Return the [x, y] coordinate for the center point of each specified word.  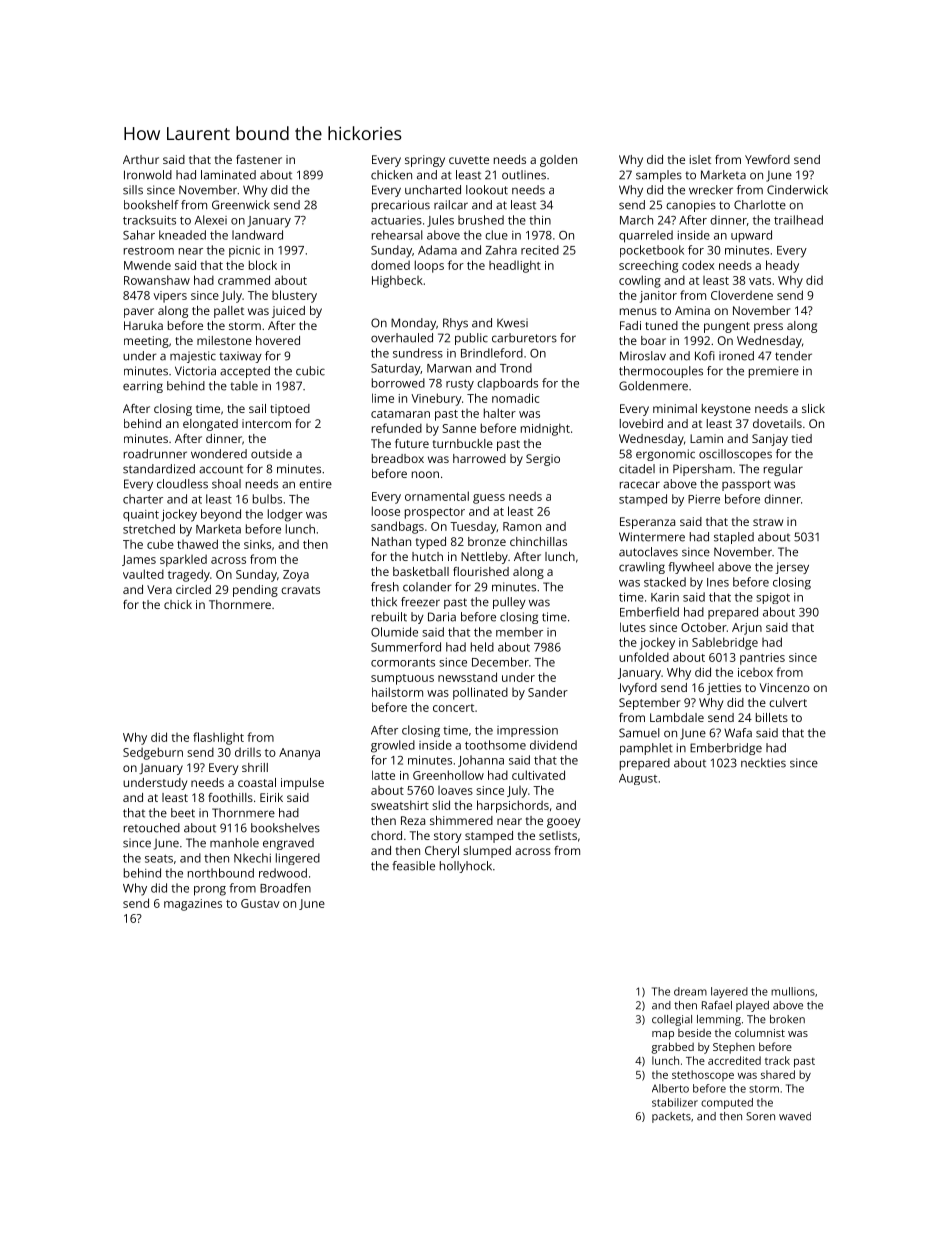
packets [671, 1117]
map [663, 1035]
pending [255, 591]
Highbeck [397, 281]
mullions [793, 991]
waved [795, 1116]
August [638, 779]
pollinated [480, 693]
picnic [244, 252]
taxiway [240, 357]
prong [210, 891]
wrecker [711, 190]
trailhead [798, 220]
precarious [401, 206]
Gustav [260, 903]
